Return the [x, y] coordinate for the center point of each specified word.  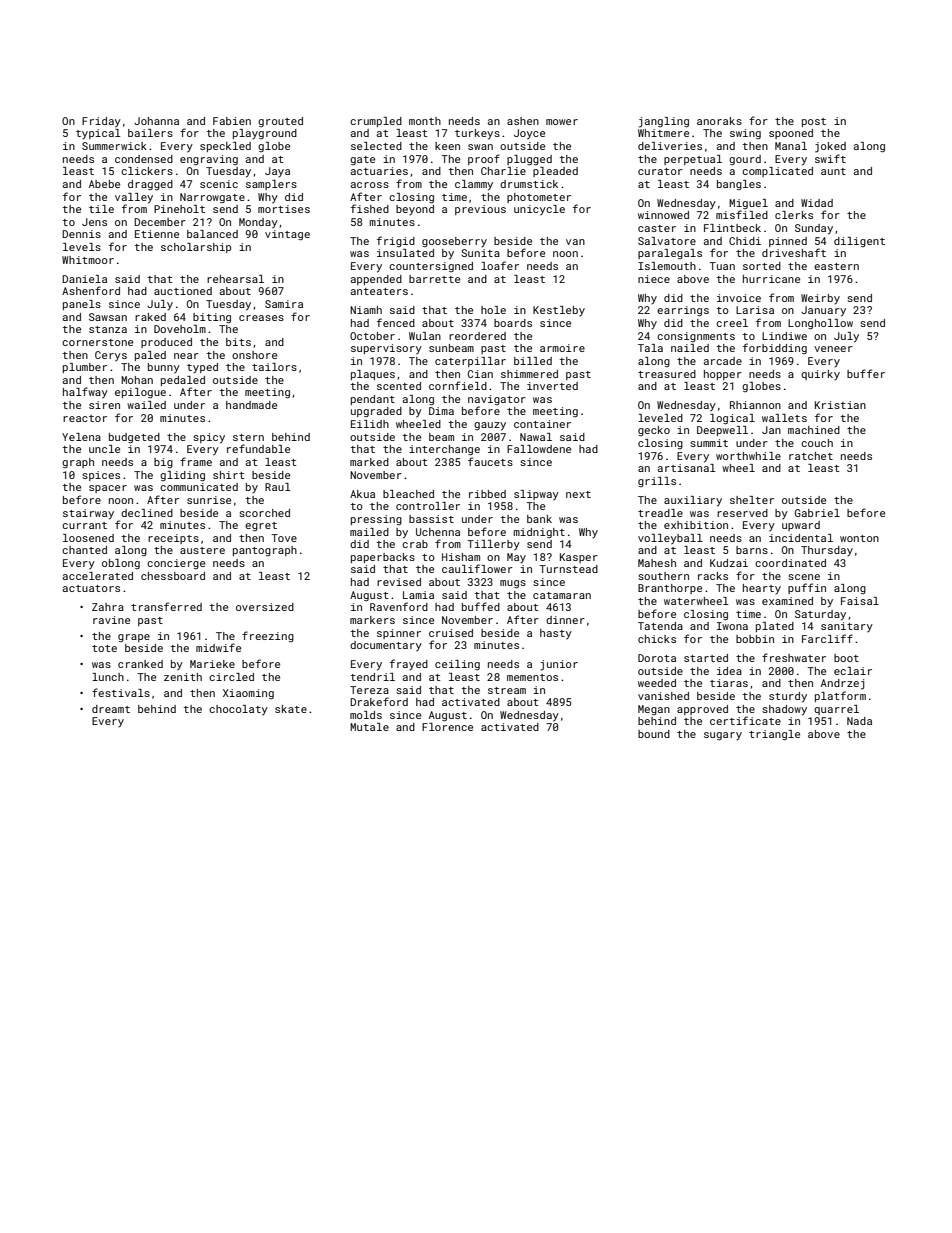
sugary [723, 736]
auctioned [183, 291]
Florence [447, 727]
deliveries [670, 146]
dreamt [111, 709]
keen [447, 146]
